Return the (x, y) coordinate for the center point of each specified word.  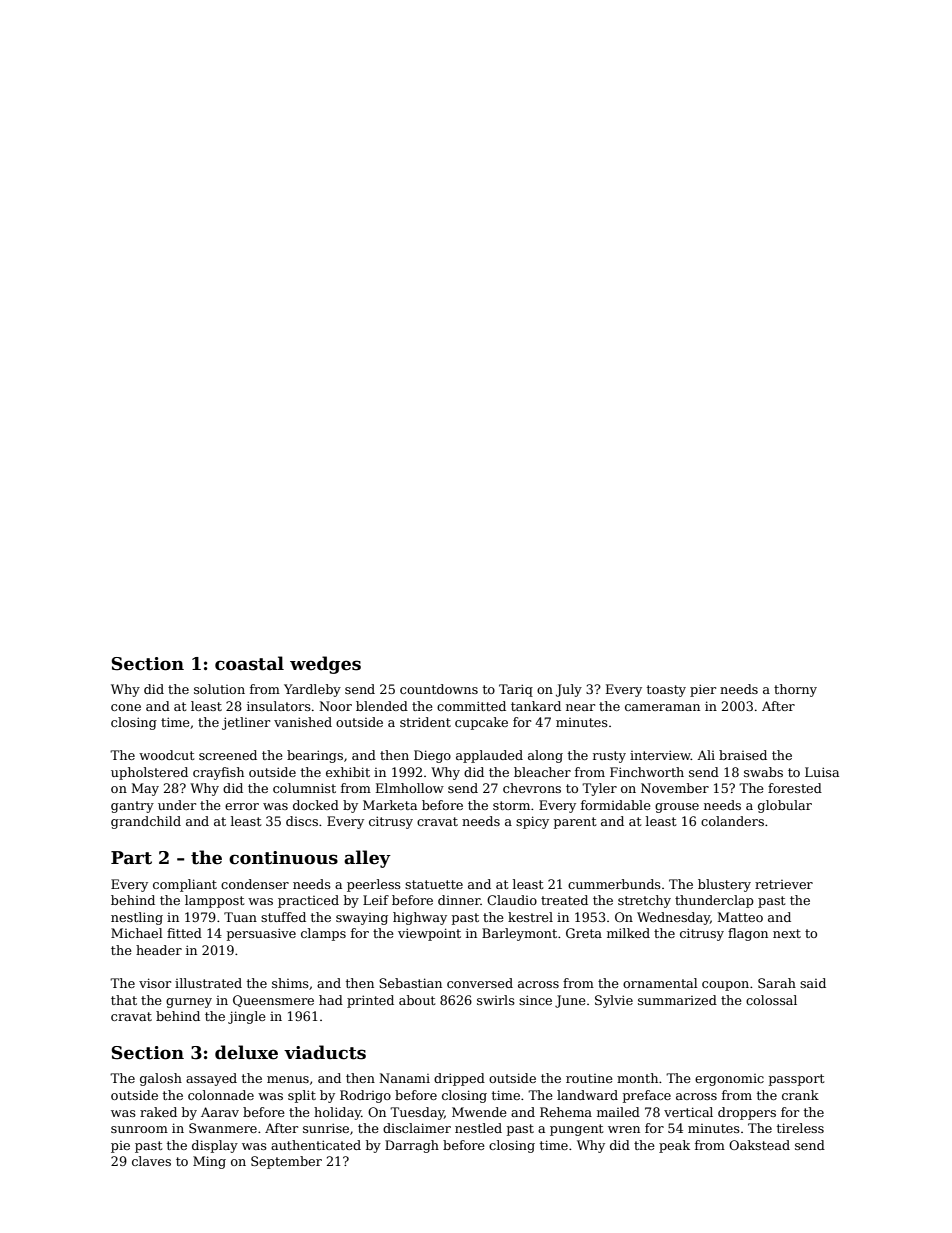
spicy (532, 822)
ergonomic (729, 1080)
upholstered (149, 773)
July (569, 690)
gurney (189, 1003)
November (675, 788)
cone (126, 707)
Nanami (404, 1078)
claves (151, 1161)
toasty (666, 691)
